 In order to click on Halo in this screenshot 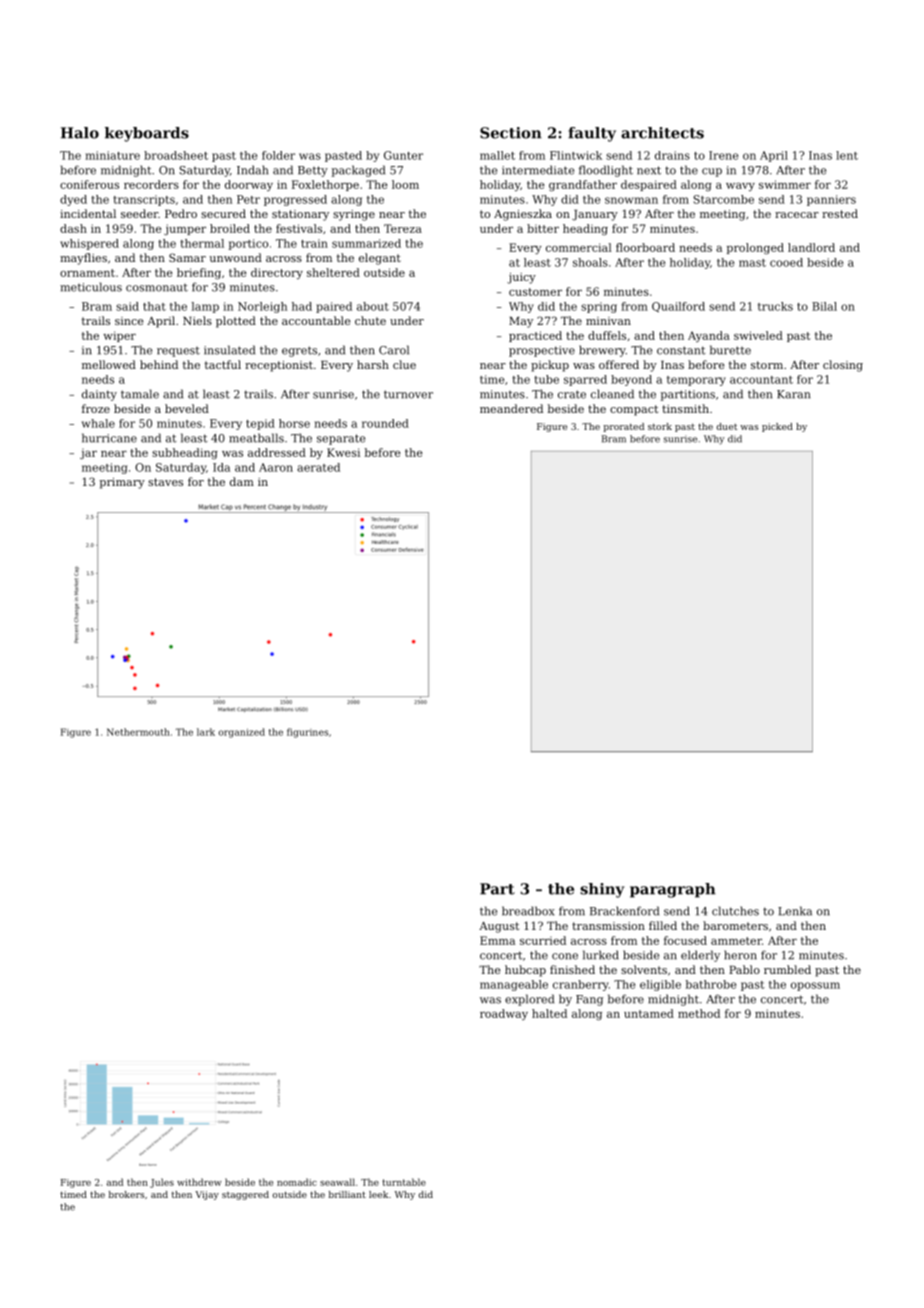, I will do `click(80, 133)`.
